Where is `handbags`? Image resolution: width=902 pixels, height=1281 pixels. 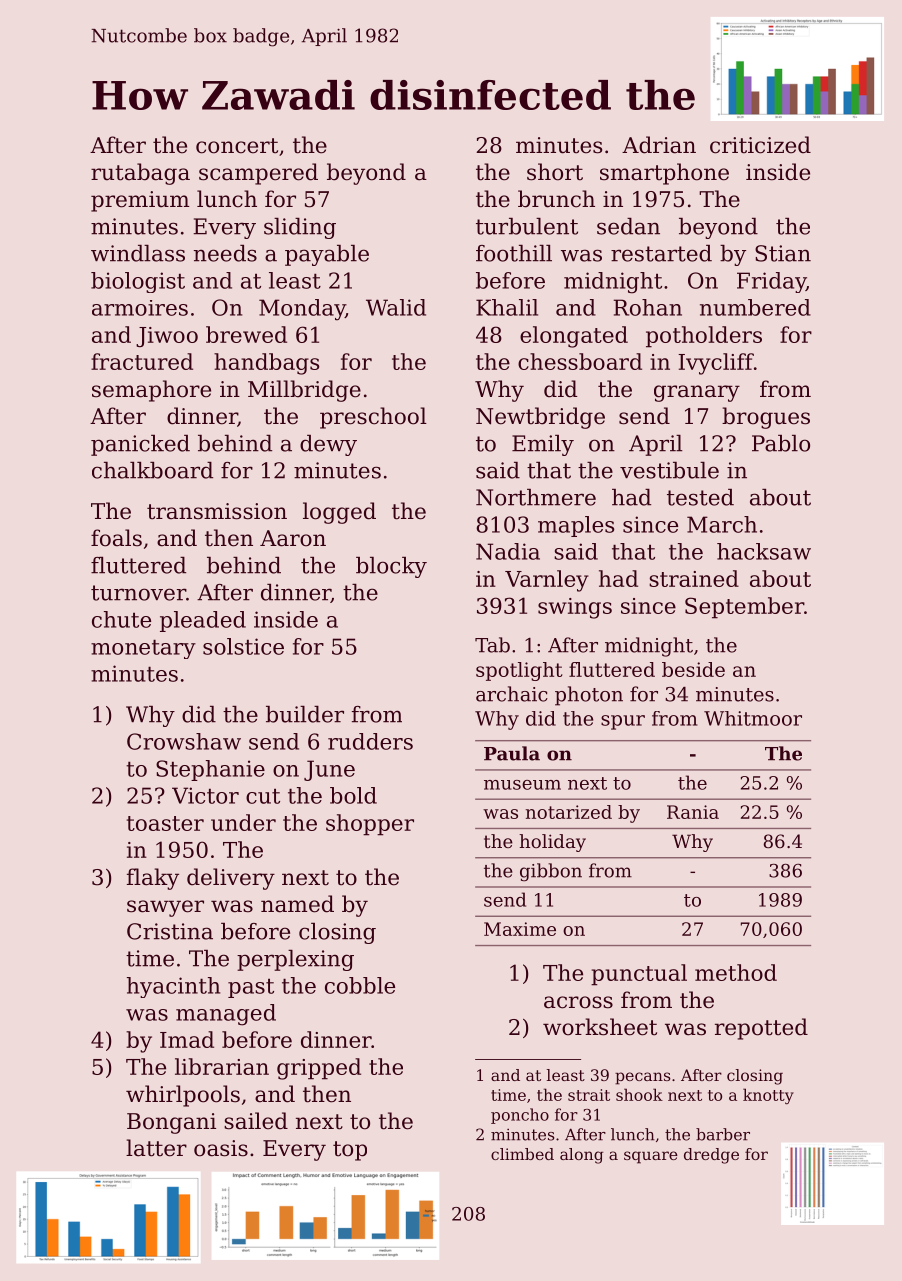
handbags is located at coordinates (266, 364).
